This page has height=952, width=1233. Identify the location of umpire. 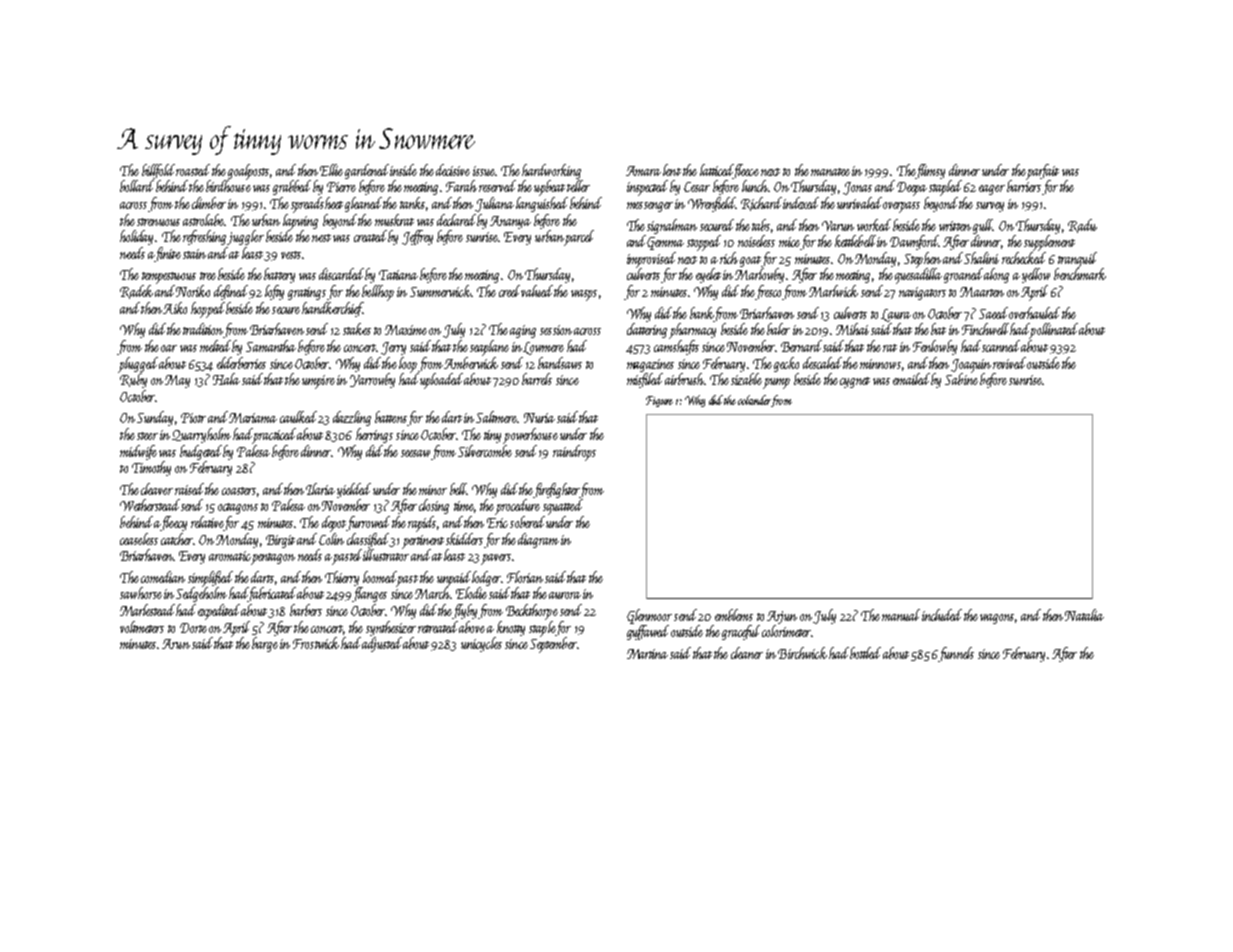
(318, 382).
